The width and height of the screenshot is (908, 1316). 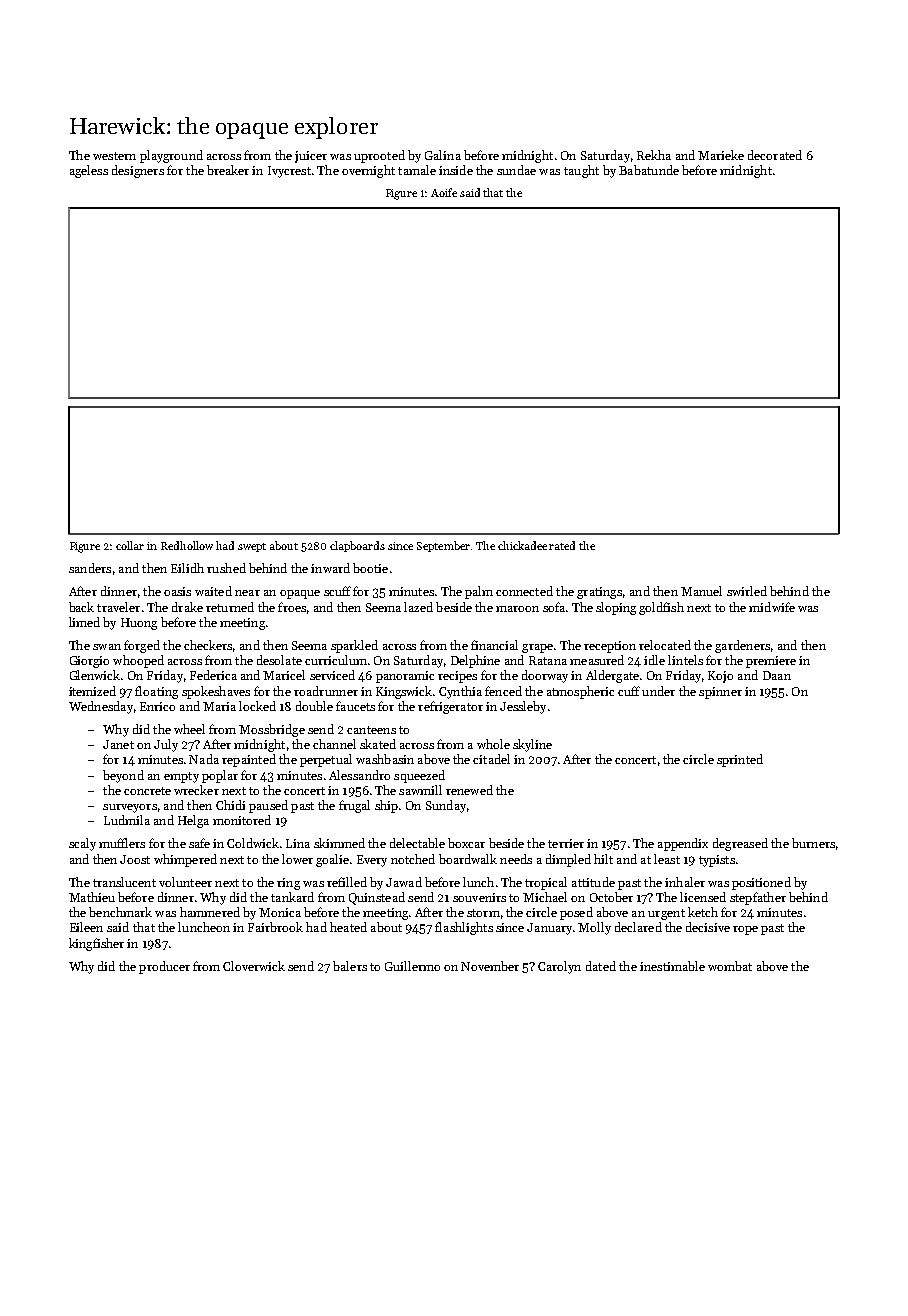 What do you see at coordinates (761, 883) in the screenshot?
I see `positioned` at bounding box center [761, 883].
